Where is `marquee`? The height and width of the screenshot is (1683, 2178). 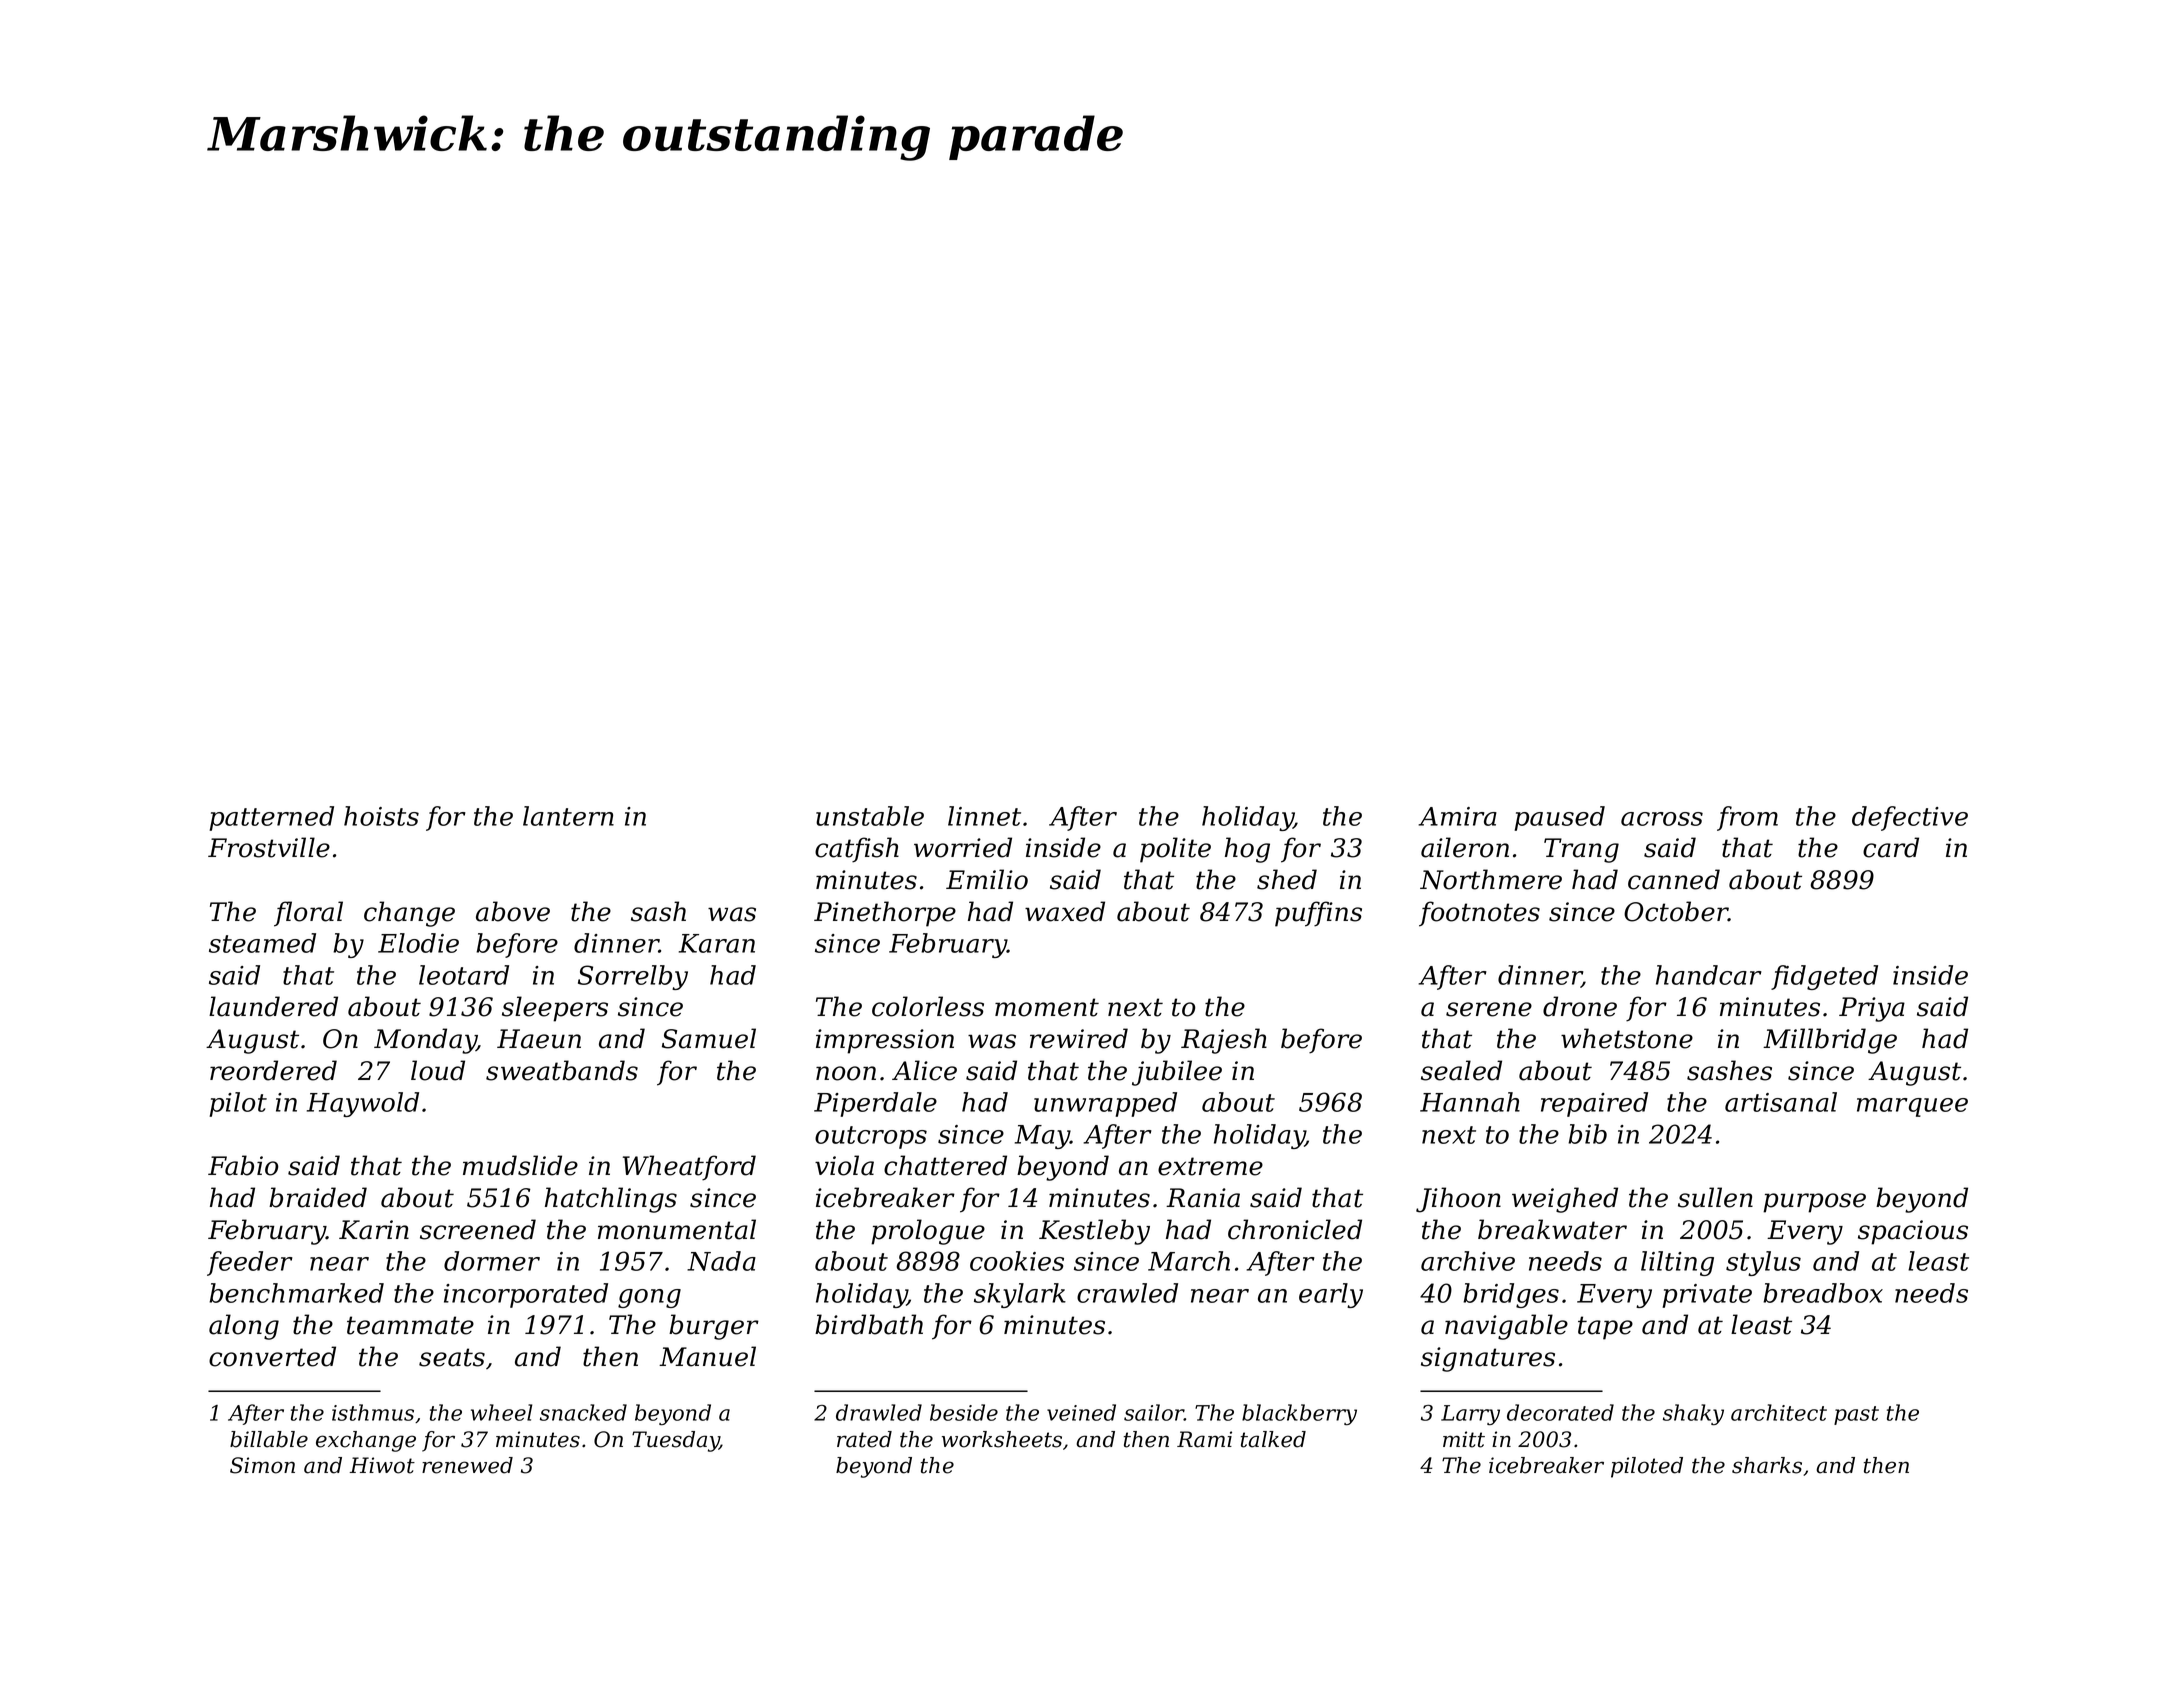
marquee is located at coordinates (1912, 1107).
